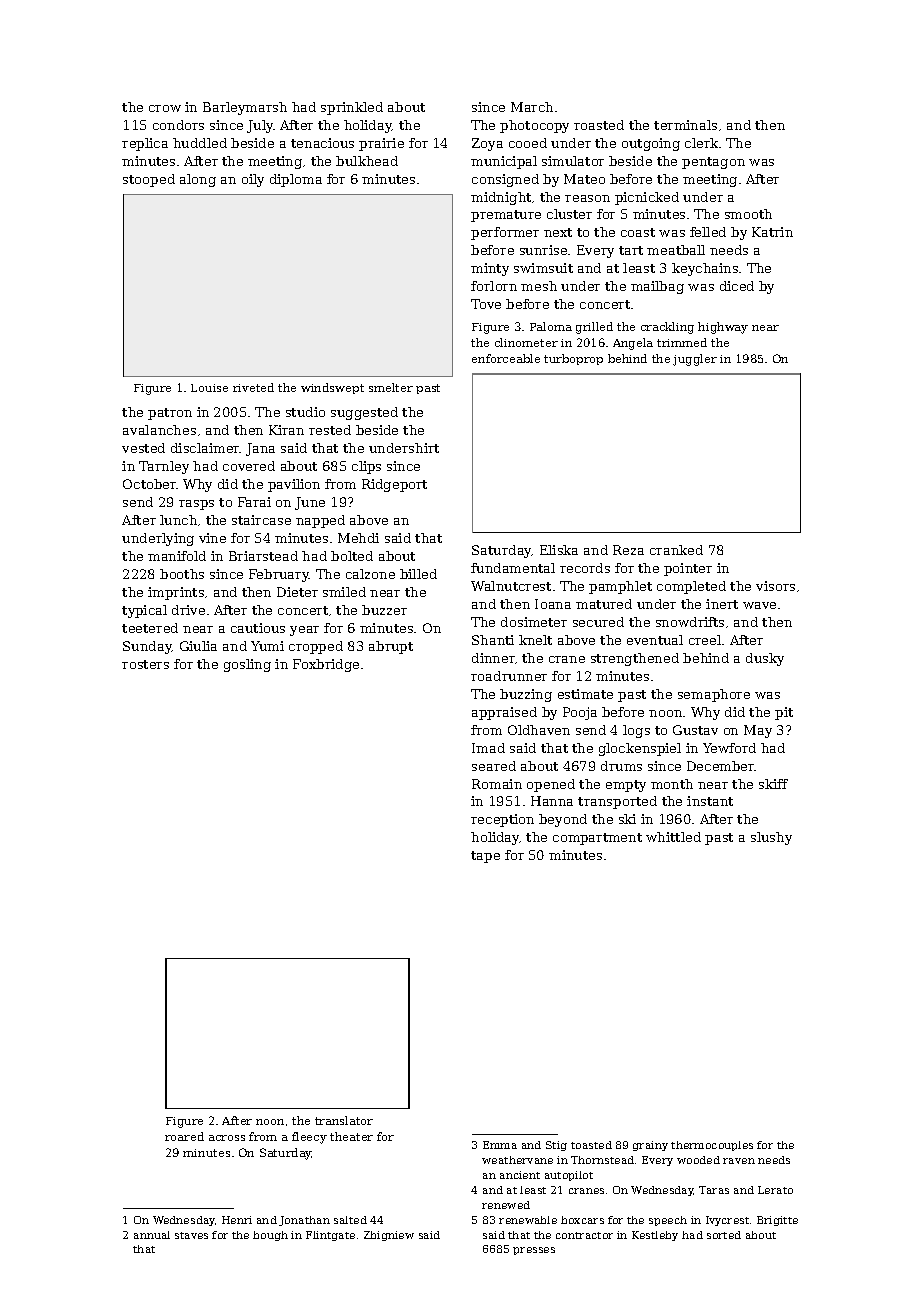 This screenshot has height=1308, width=924. What do you see at coordinates (485, 857) in the screenshot?
I see `tape` at bounding box center [485, 857].
